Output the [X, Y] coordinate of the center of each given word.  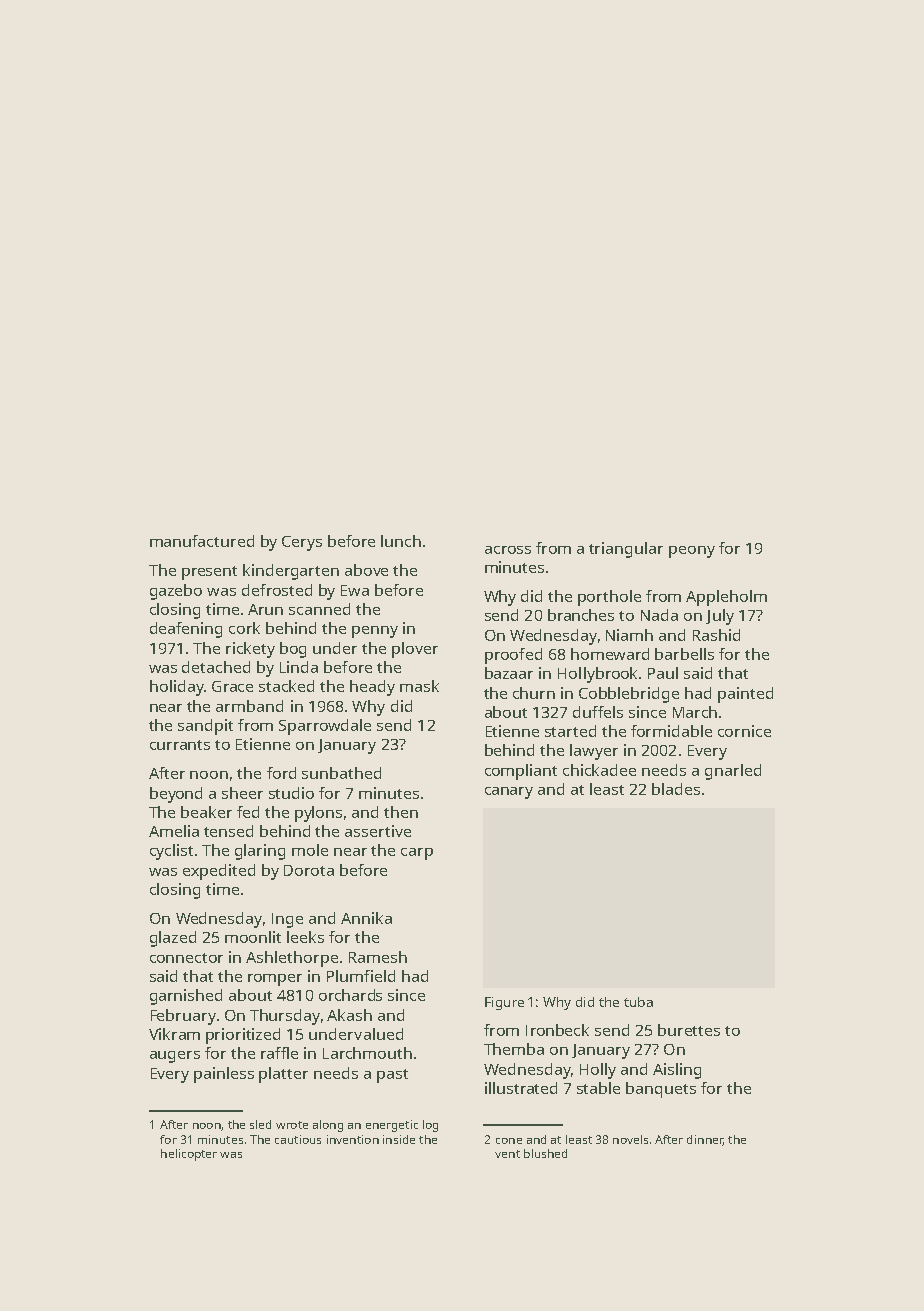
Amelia [174, 831]
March [695, 712]
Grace [232, 686]
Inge [287, 920]
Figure [504, 1003]
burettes [689, 1030]
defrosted [277, 590]
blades [676, 789]
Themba [514, 1049]
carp [417, 854]
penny [375, 632]
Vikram [174, 1034]
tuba [638, 1002]
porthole [609, 598]
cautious [298, 1139]
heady [372, 688]
